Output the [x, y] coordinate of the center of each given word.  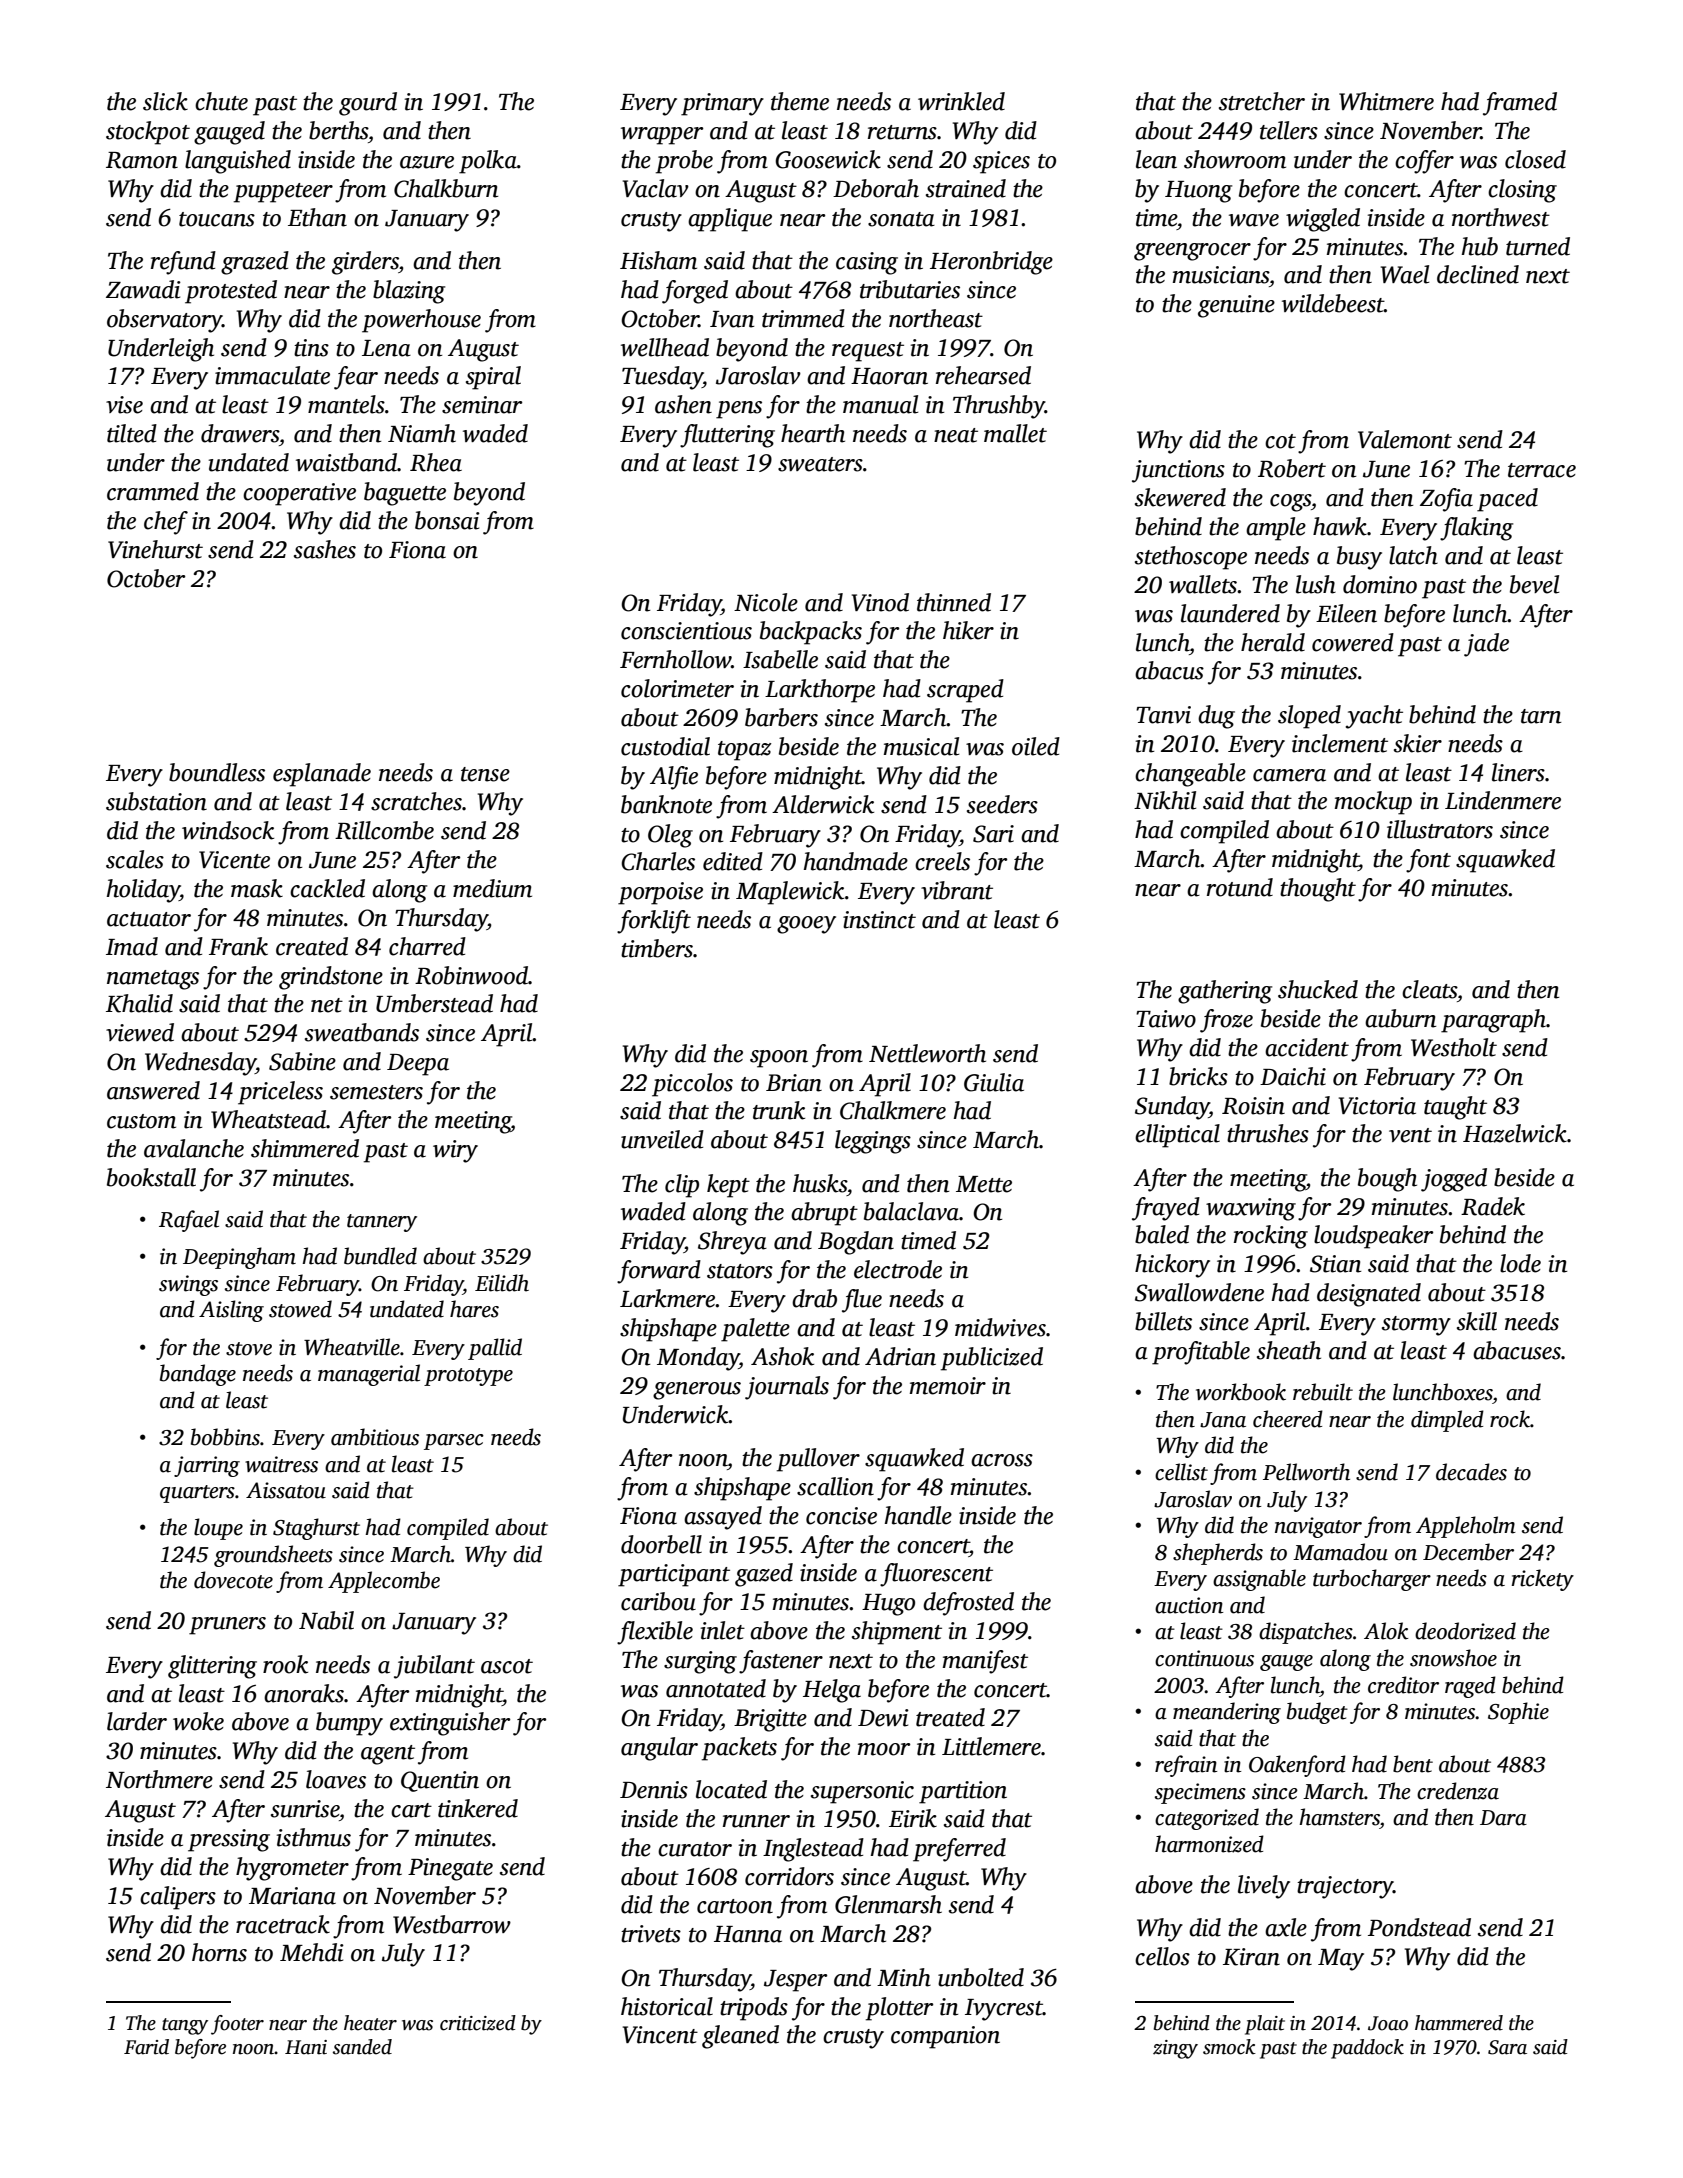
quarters [197, 1494]
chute [221, 101]
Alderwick [823, 804]
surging [700, 1662]
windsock [228, 830]
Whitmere [1386, 101]
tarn [1541, 716]
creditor [1403, 1685]
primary [722, 104]
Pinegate [450, 1869]
